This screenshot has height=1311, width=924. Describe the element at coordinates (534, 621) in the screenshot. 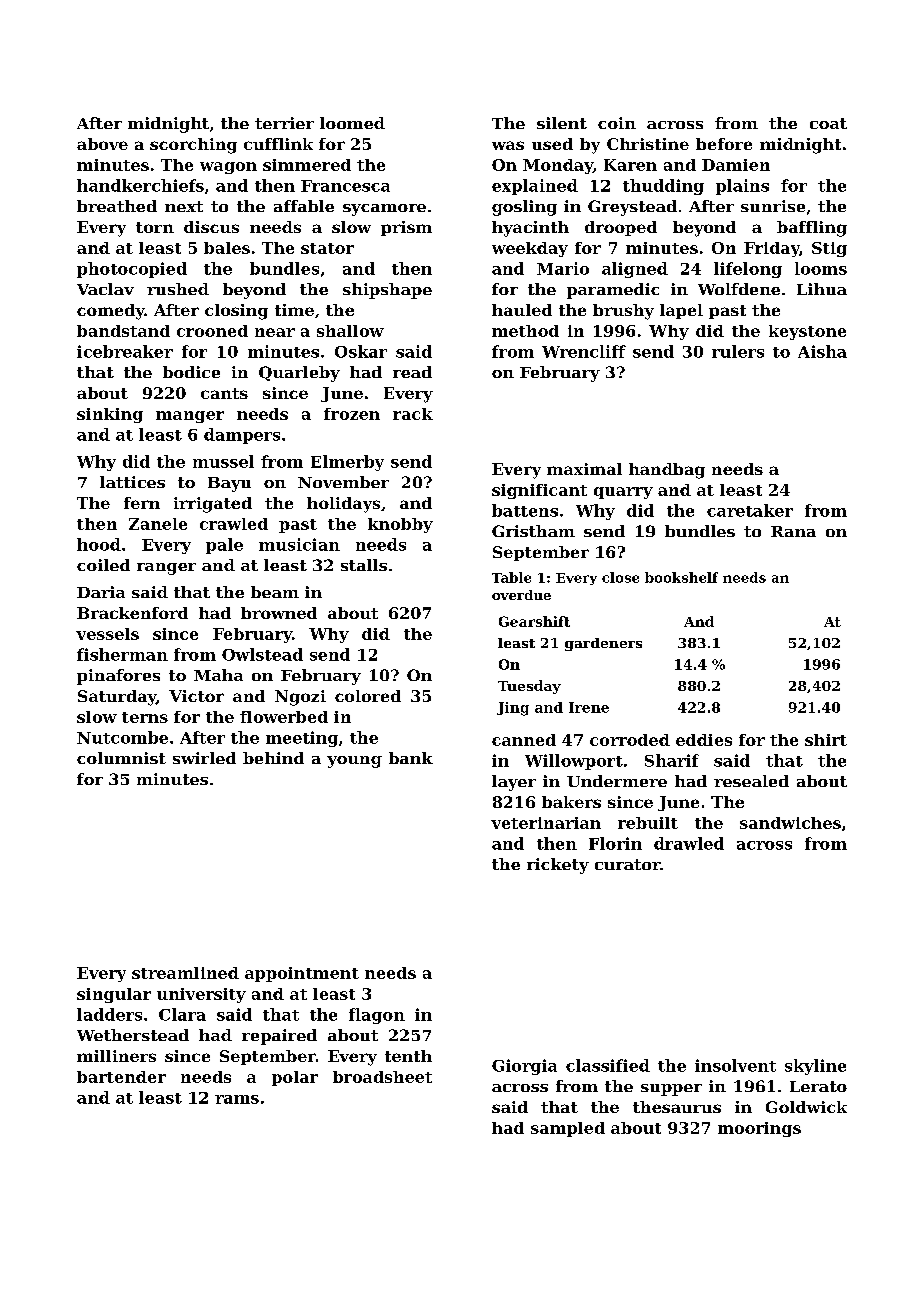

I see `Gearshift` at that location.
